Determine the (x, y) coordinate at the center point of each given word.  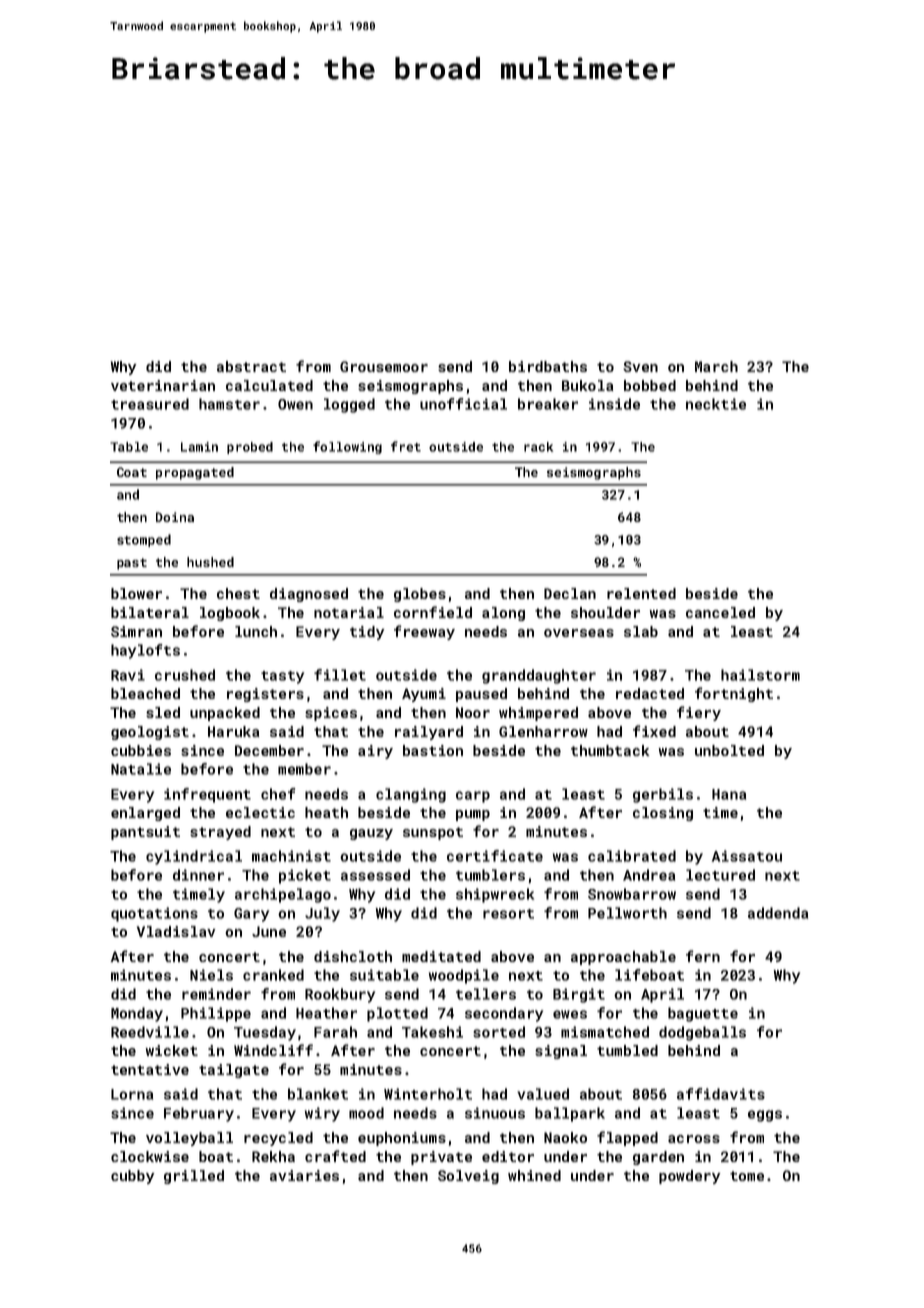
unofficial (463, 404)
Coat (132, 472)
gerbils (663, 795)
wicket (172, 1050)
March (716, 366)
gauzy (371, 834)
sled (163, 712)
